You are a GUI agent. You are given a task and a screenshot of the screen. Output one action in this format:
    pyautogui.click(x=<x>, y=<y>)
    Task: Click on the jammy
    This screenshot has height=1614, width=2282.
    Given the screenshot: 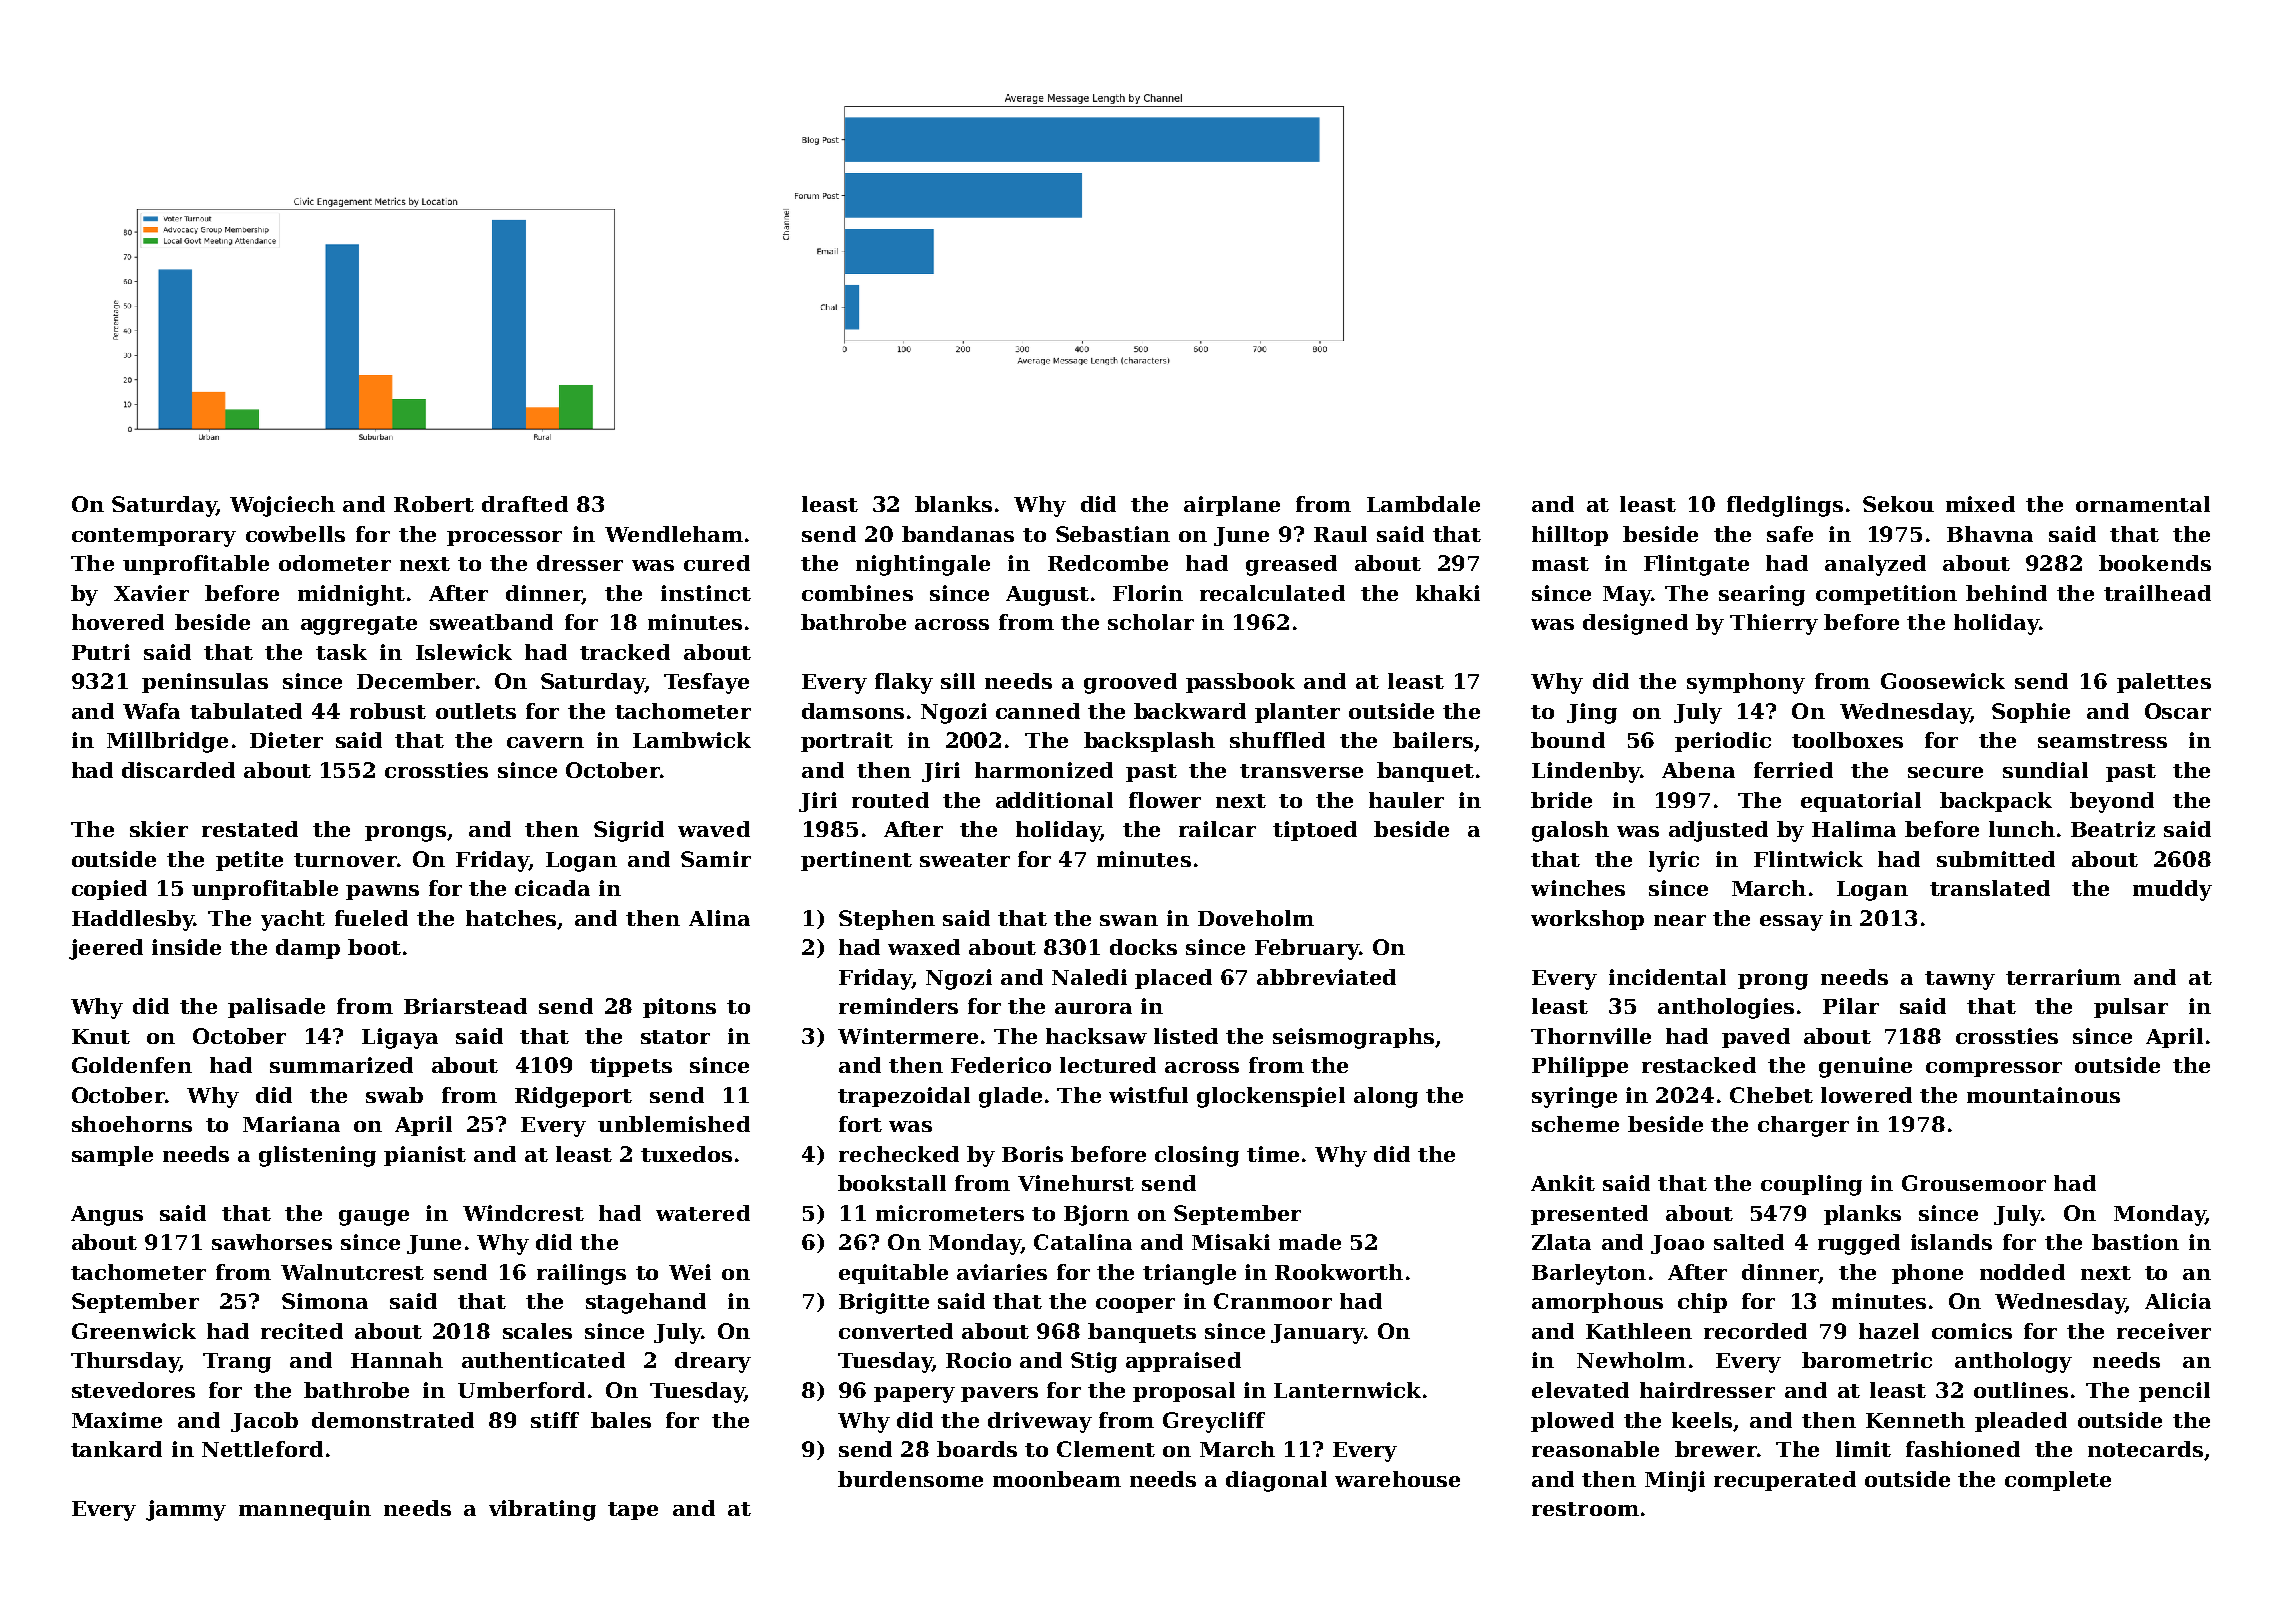 What is the action you would take?
    pyautogui.click(x=186, y=1510)
